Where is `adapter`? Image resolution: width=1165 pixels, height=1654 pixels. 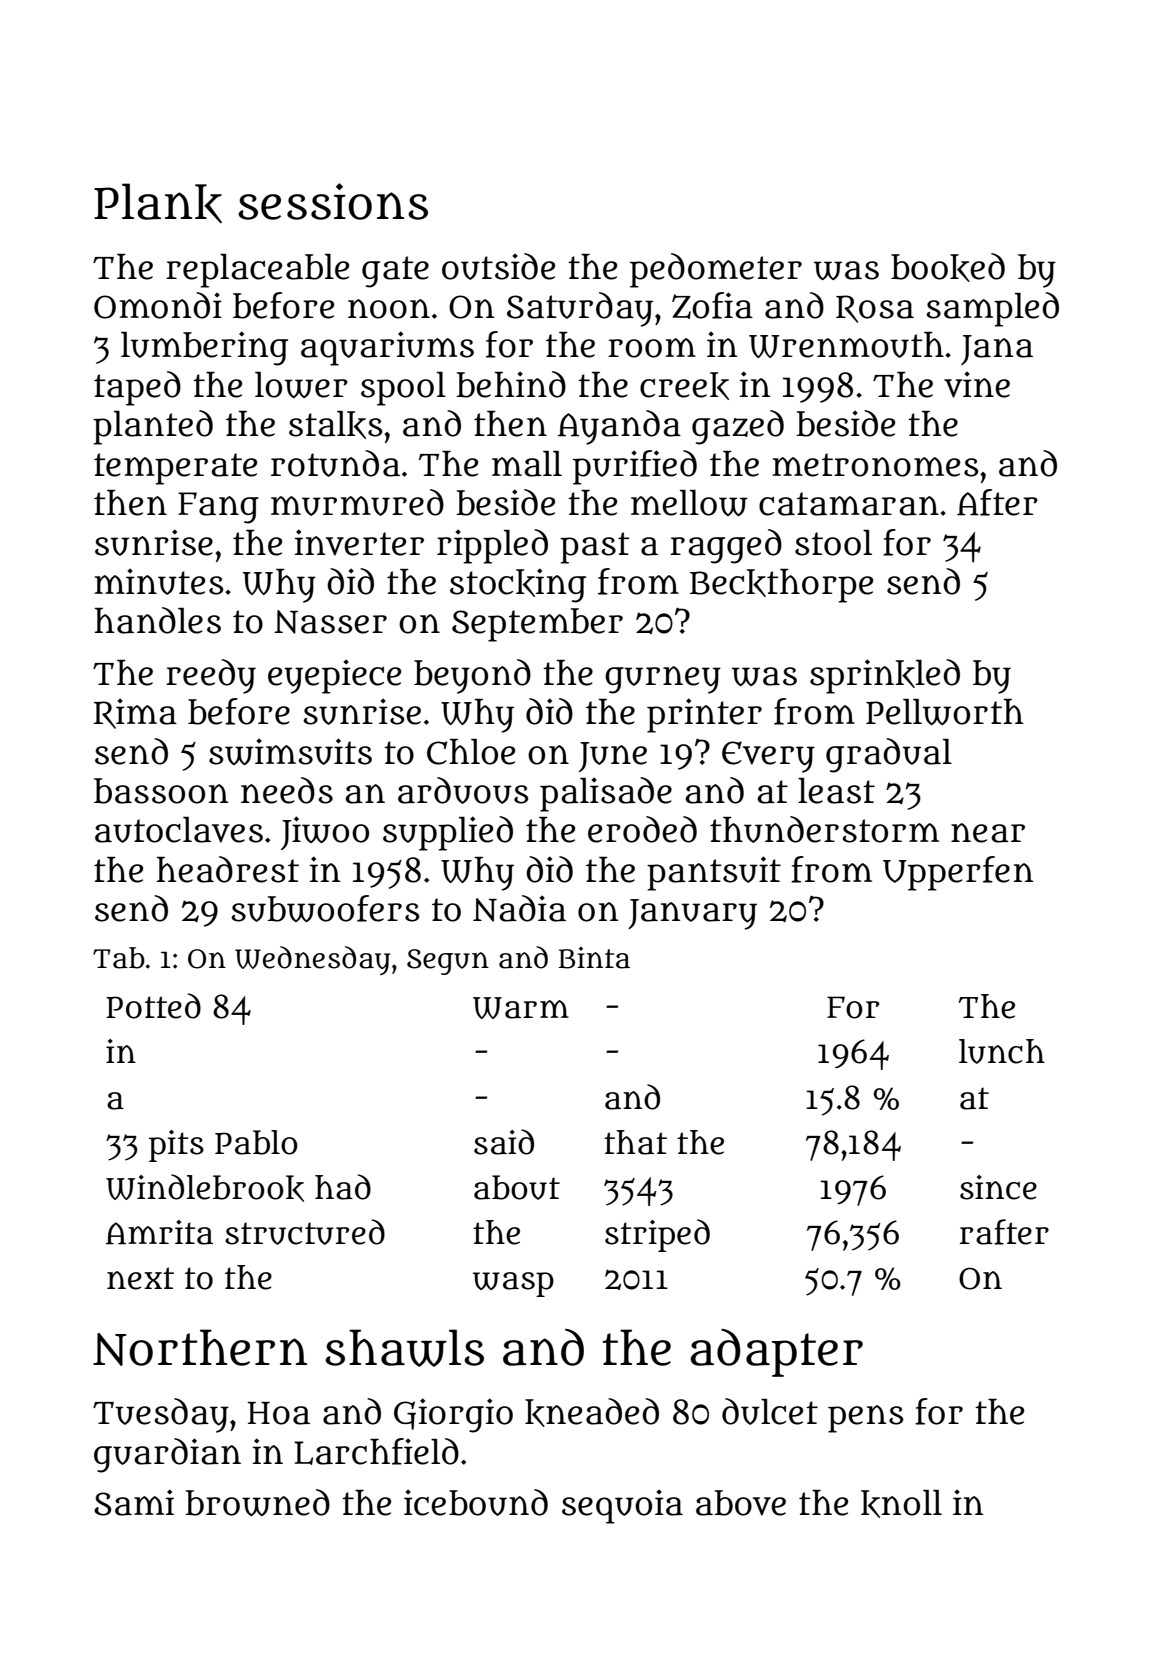 adapter is located at coordinates (776, 1353).
